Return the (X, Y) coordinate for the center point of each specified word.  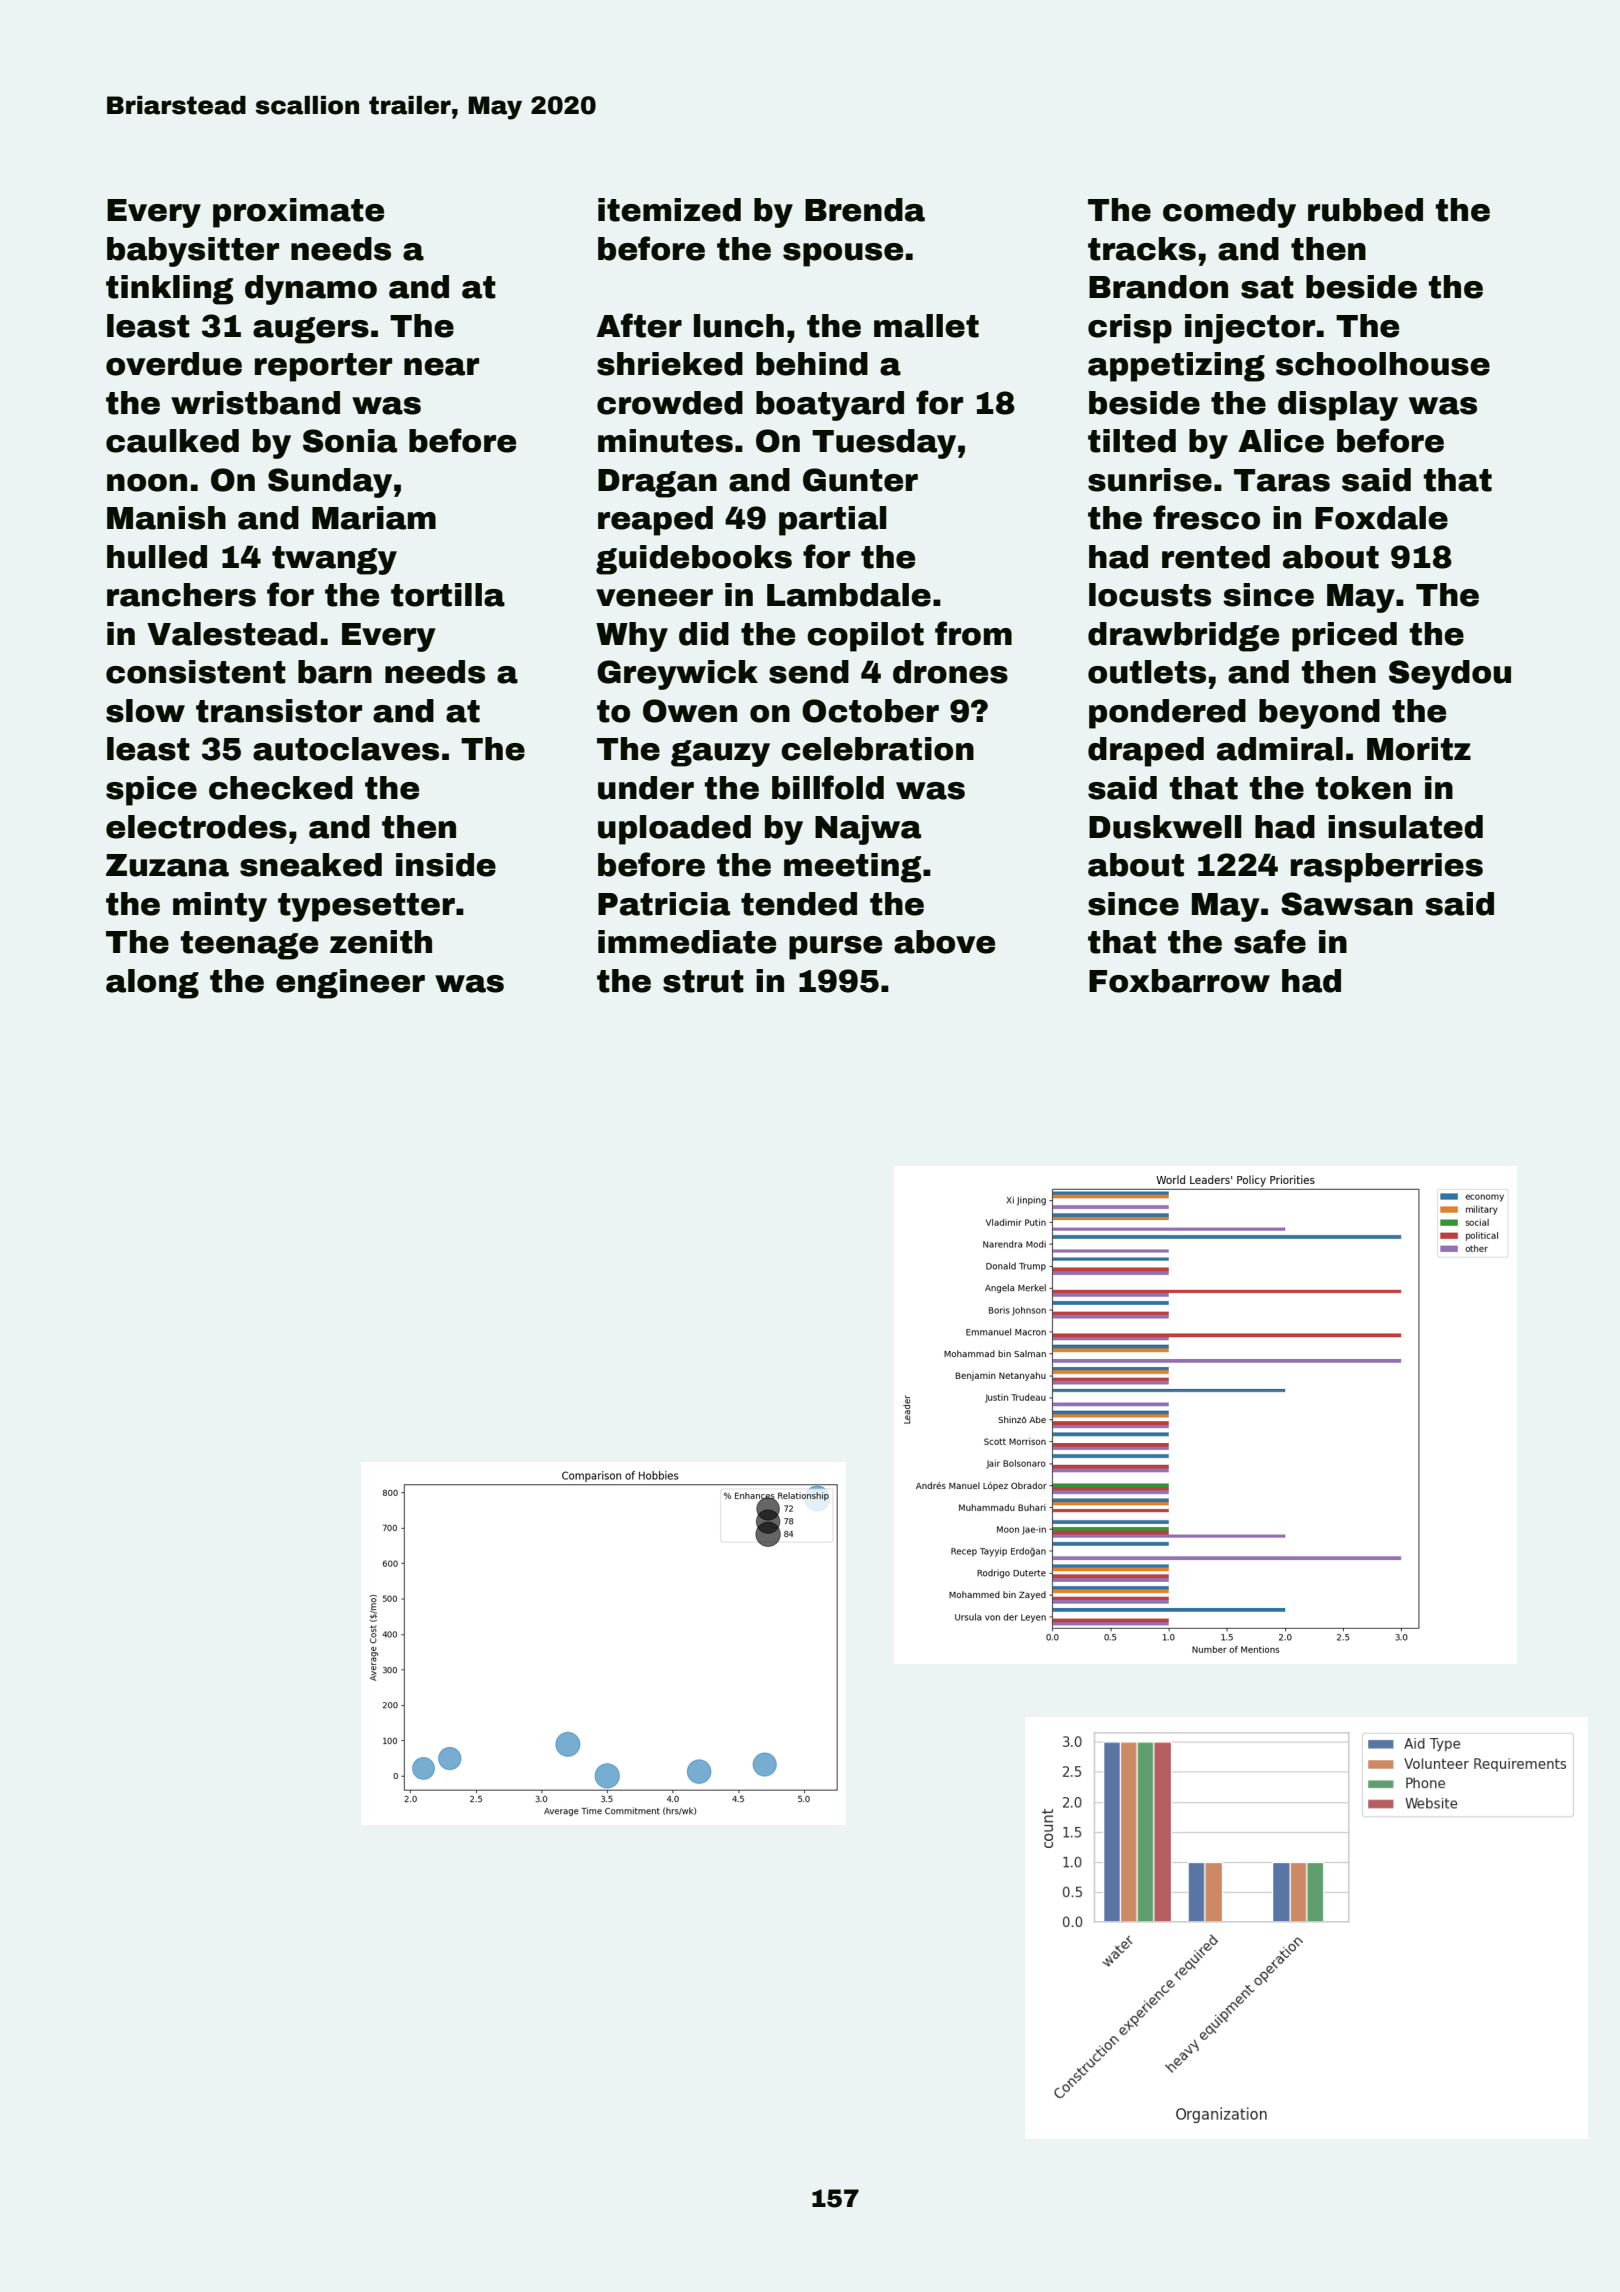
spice (151, 791)
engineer (350, 984)
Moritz (1419, 749)
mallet (926, 326)
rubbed (1365, 210)
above (944, 942)
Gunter (860, 480)
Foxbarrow (1179, 981)
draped (1146, 752)
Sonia (350, 441)
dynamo (311, 290)
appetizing (1176, 367)
